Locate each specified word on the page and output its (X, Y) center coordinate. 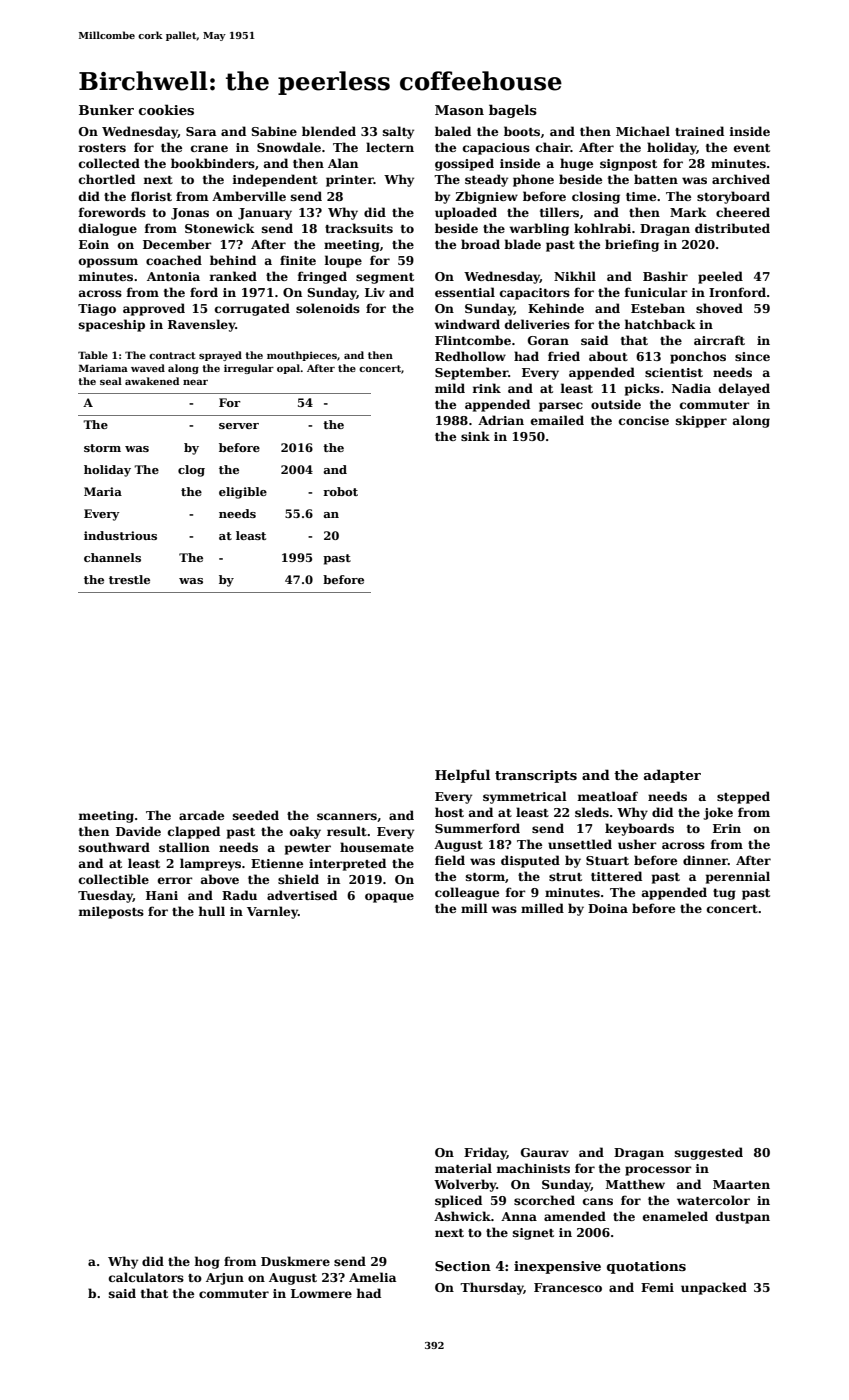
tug (724, 894)
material (463, 1168)
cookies (166, 109)
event (752, 148)
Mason (459, 110)
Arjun (225, 1279)
